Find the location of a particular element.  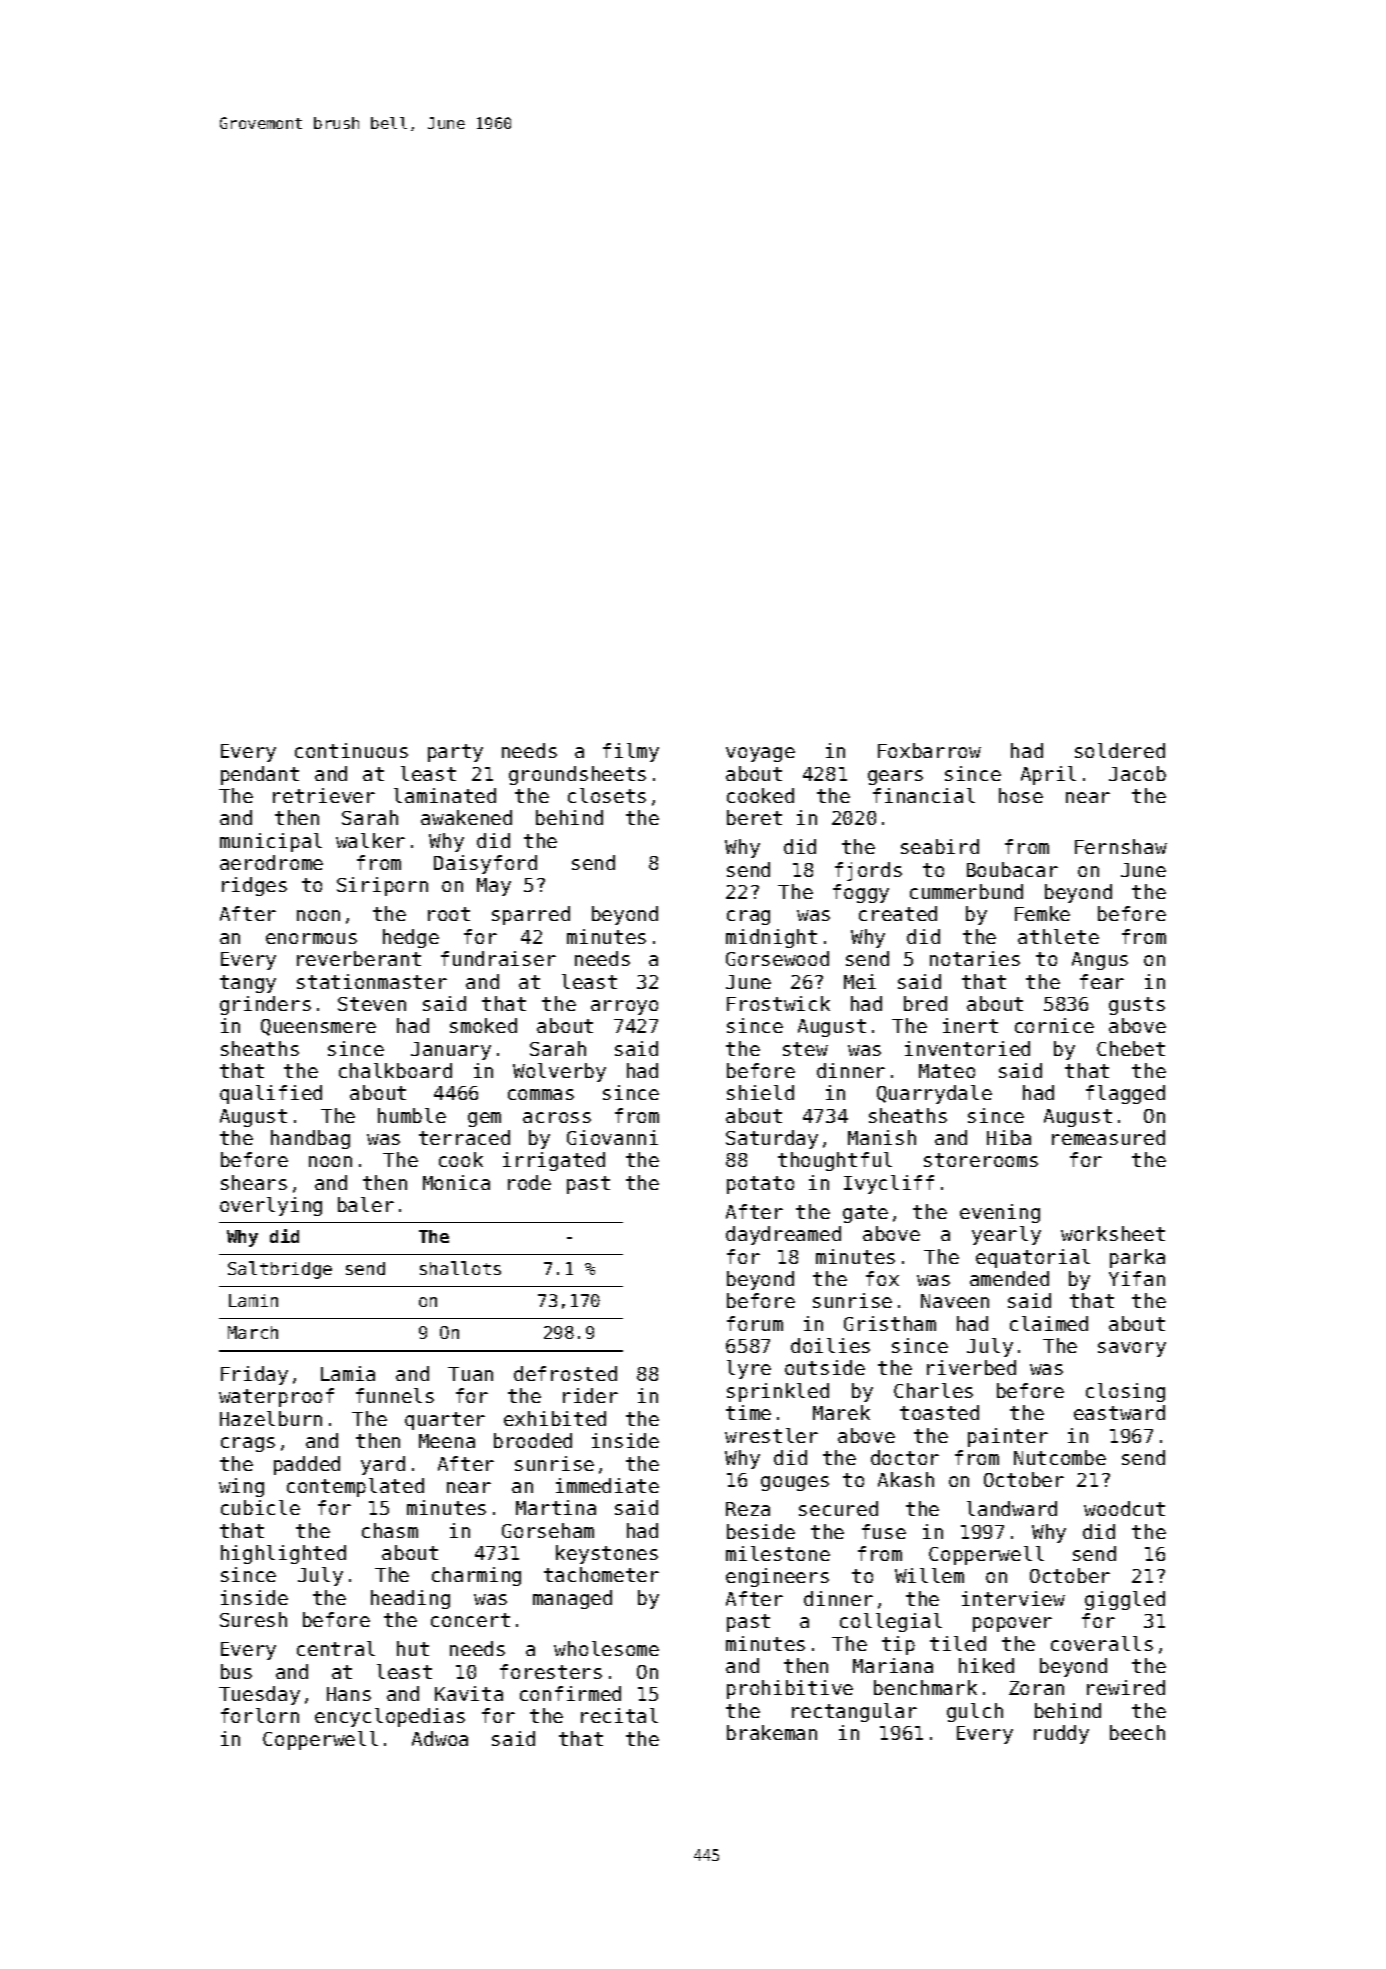

Hazelburn is located at coordinates (271, 1418).
